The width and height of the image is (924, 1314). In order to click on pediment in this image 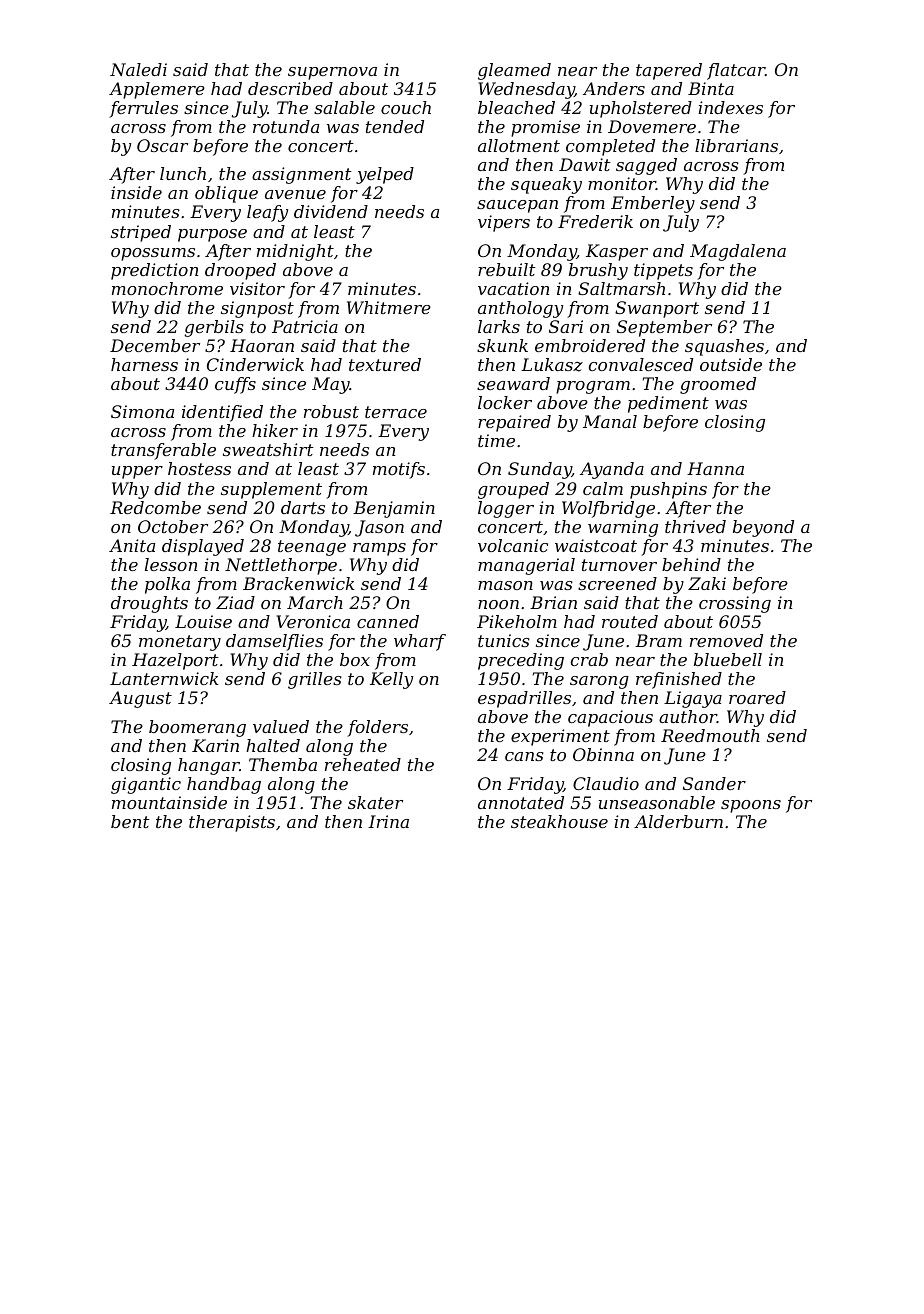, I will do `click(668, 404)`.
